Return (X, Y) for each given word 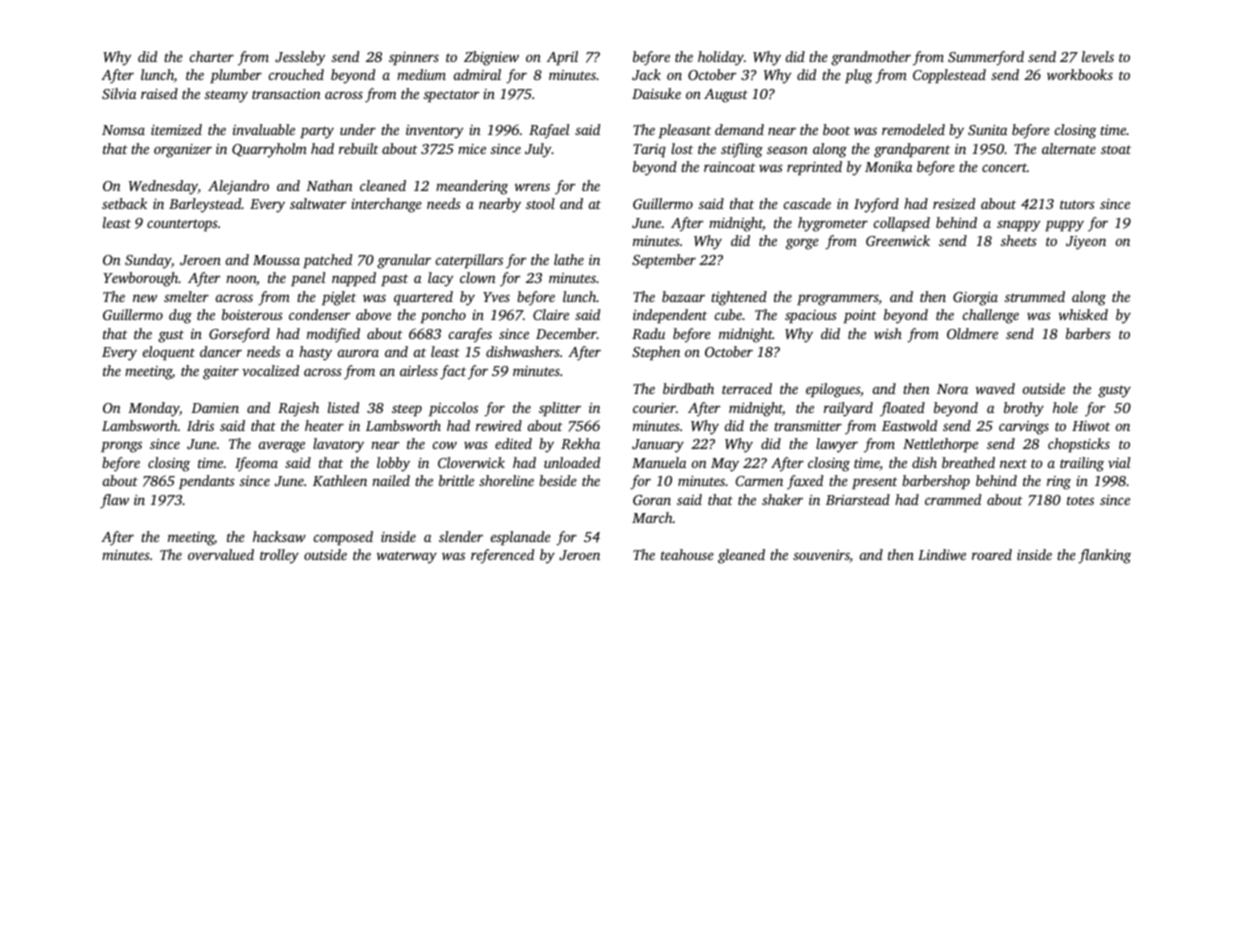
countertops (182, 225)
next (1013, 463)
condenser (319, 314)
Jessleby (300, 58)
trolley (279, 556)
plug (859, 76)
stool (540, 203)
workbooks (1080, 74)
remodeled (913, 129)
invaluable (264, 129)
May (725, 465)
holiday (721, 58)
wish (888, 333)
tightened (739, 298)
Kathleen (340, 480)
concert (1004, 167)
